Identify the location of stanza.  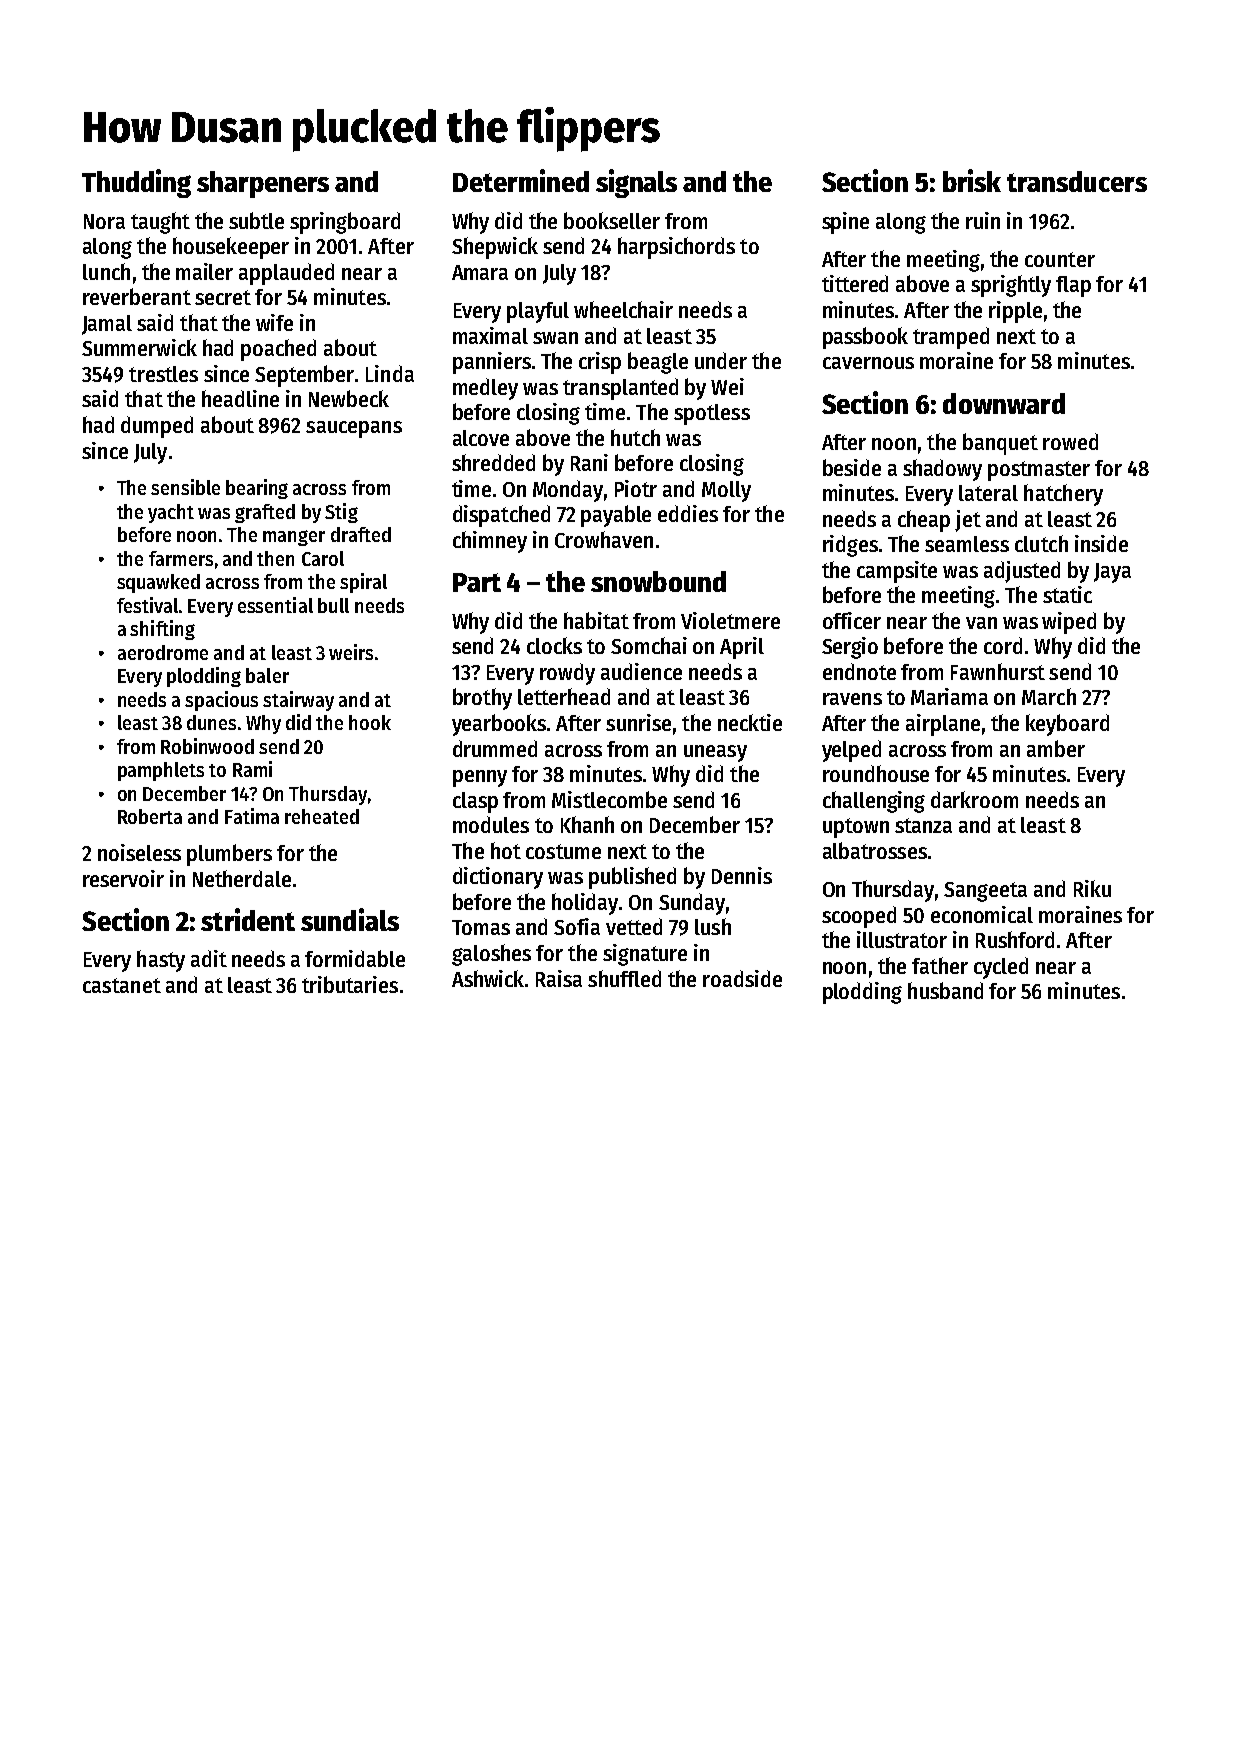
(923, 825).
